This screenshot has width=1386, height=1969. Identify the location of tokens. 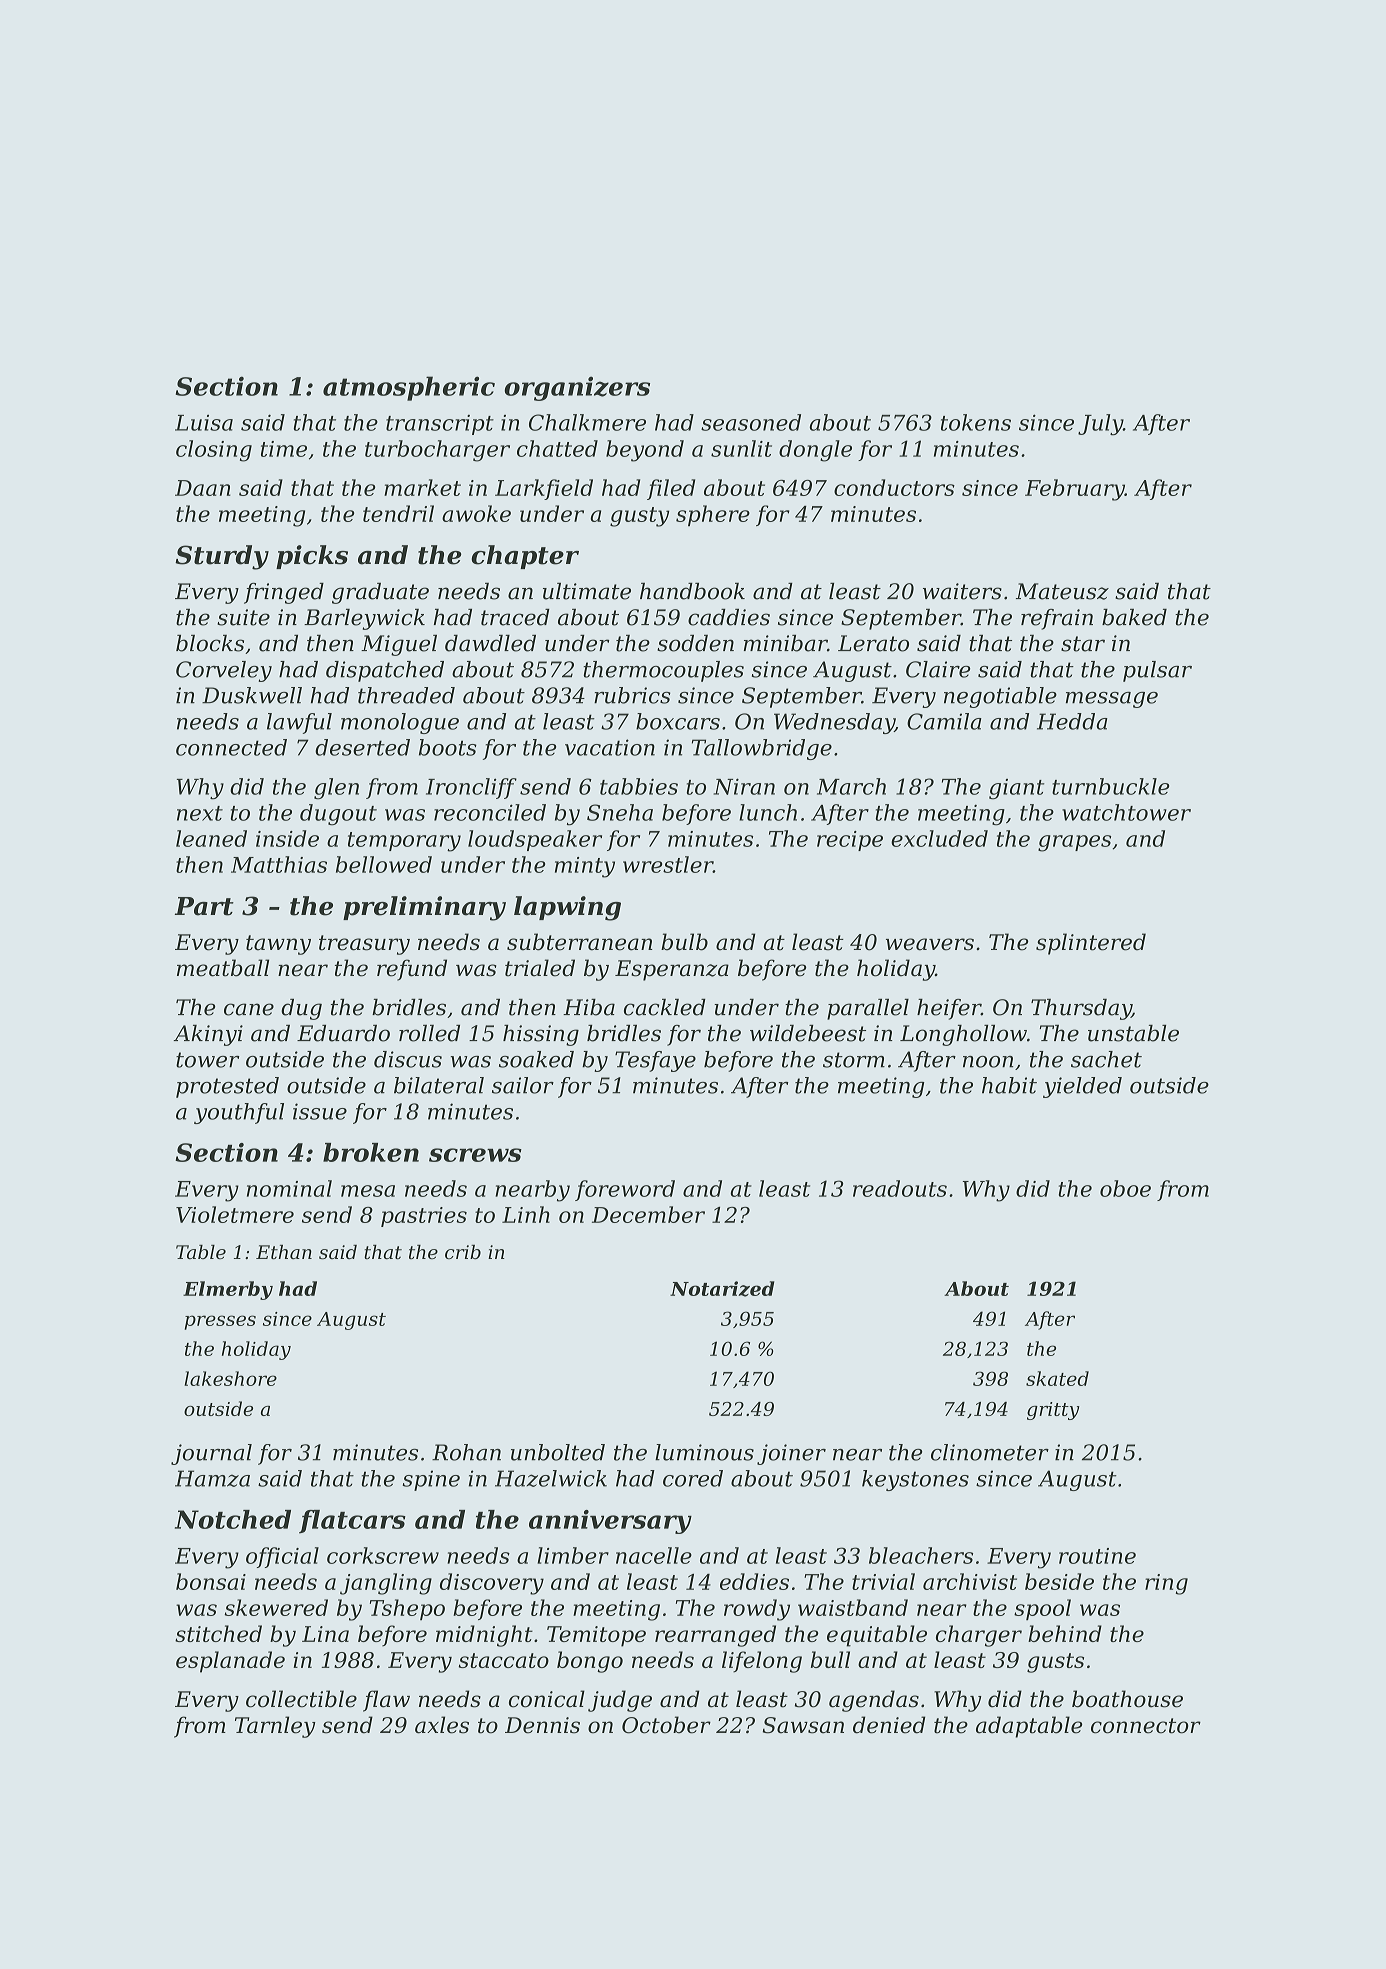
(976, 422).
